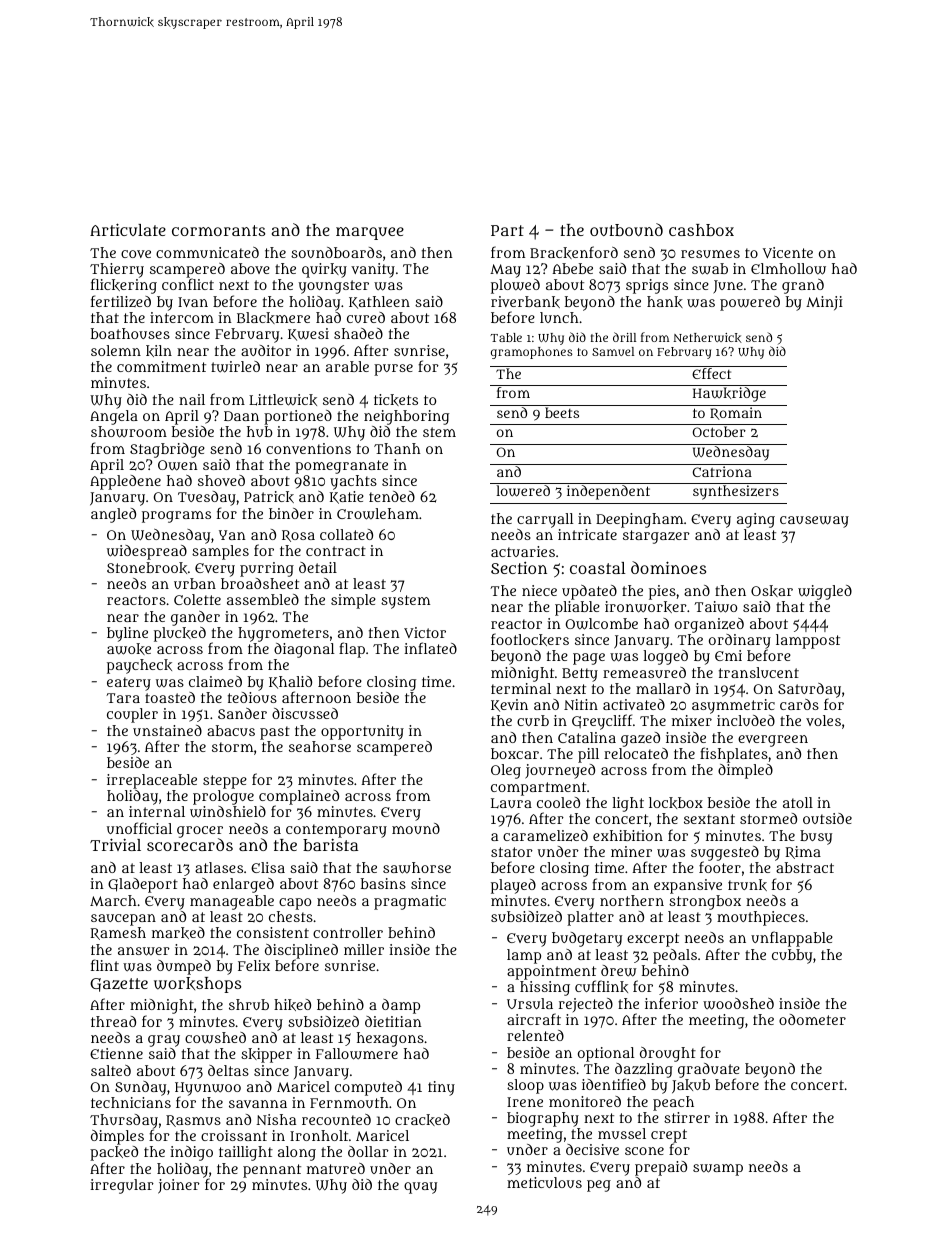  What do you see at coordinates (259, 431) in the screenshot?
I see `hub` at bounding box center [259, 431].
